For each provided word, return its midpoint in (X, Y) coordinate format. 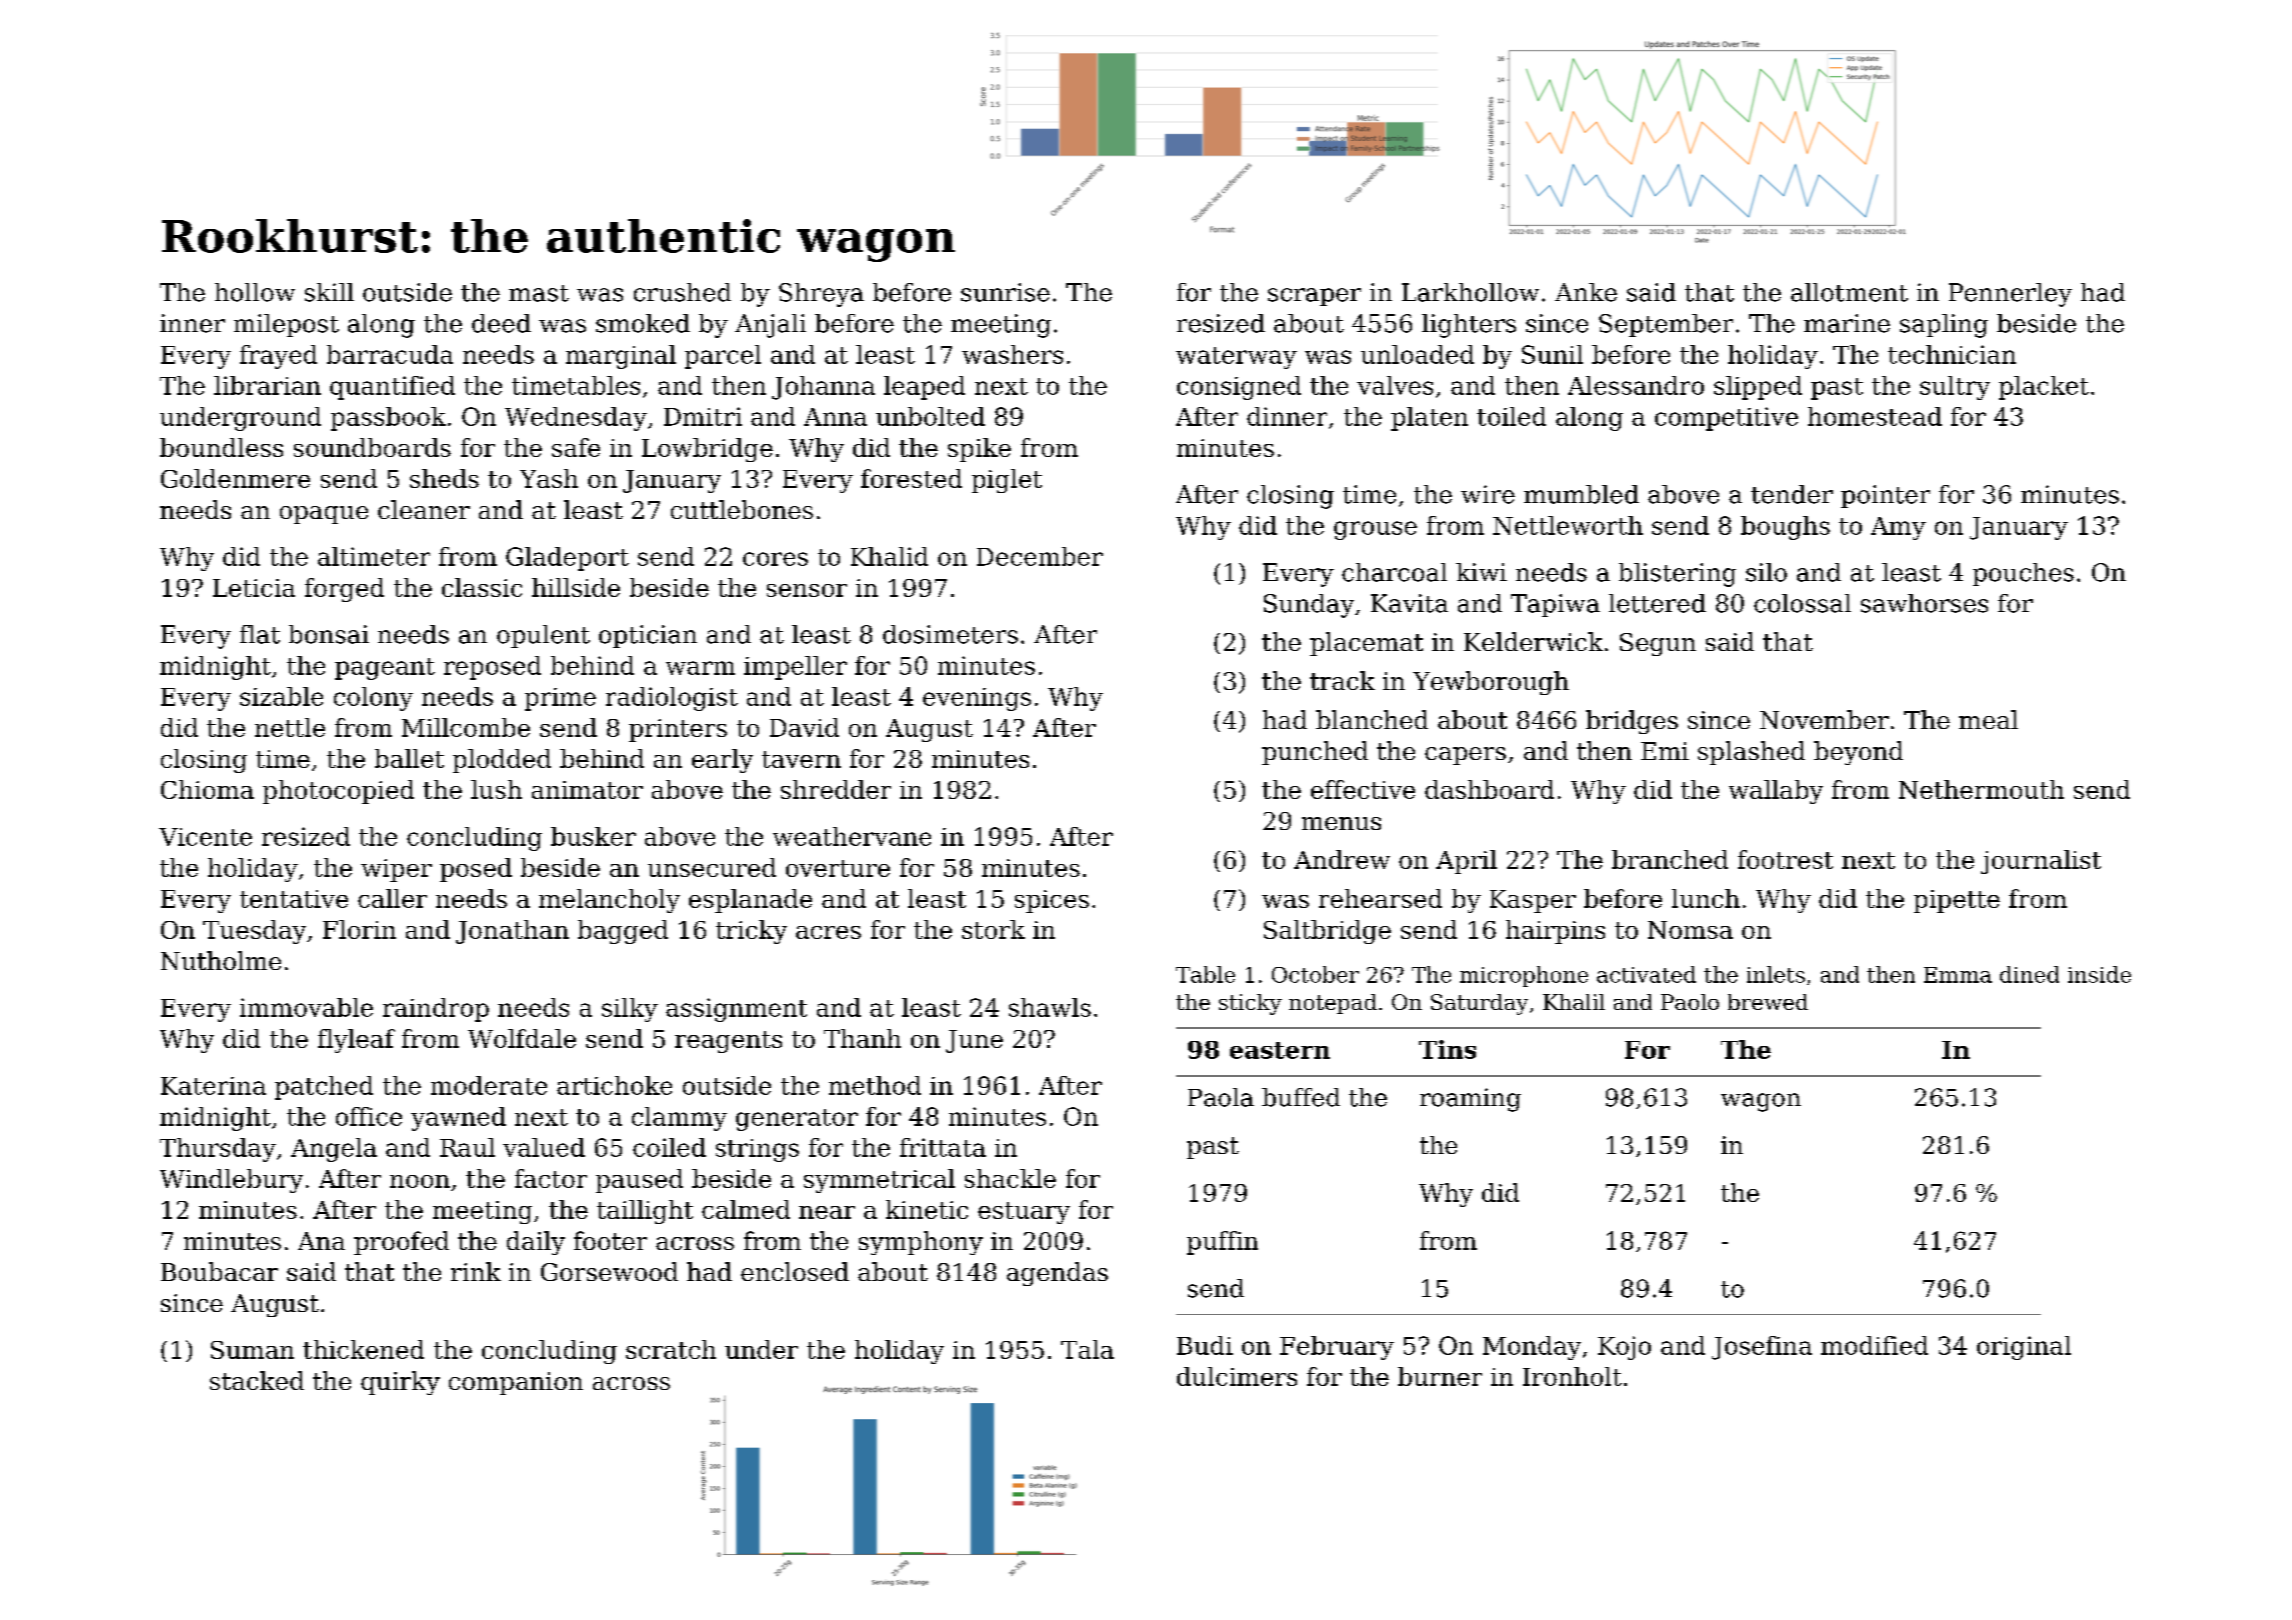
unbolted (930, 416)
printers (678, 730)
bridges (1632, 722)
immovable (306, 1007)
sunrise (1005, 292)
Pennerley (2010, 295)
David (804, 727)
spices (1052, 901)
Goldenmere (235, 478)
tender (1792, 494)
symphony (921, 1243)
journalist (2041, 862)
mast (539, 293)
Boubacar (219, 1271)
